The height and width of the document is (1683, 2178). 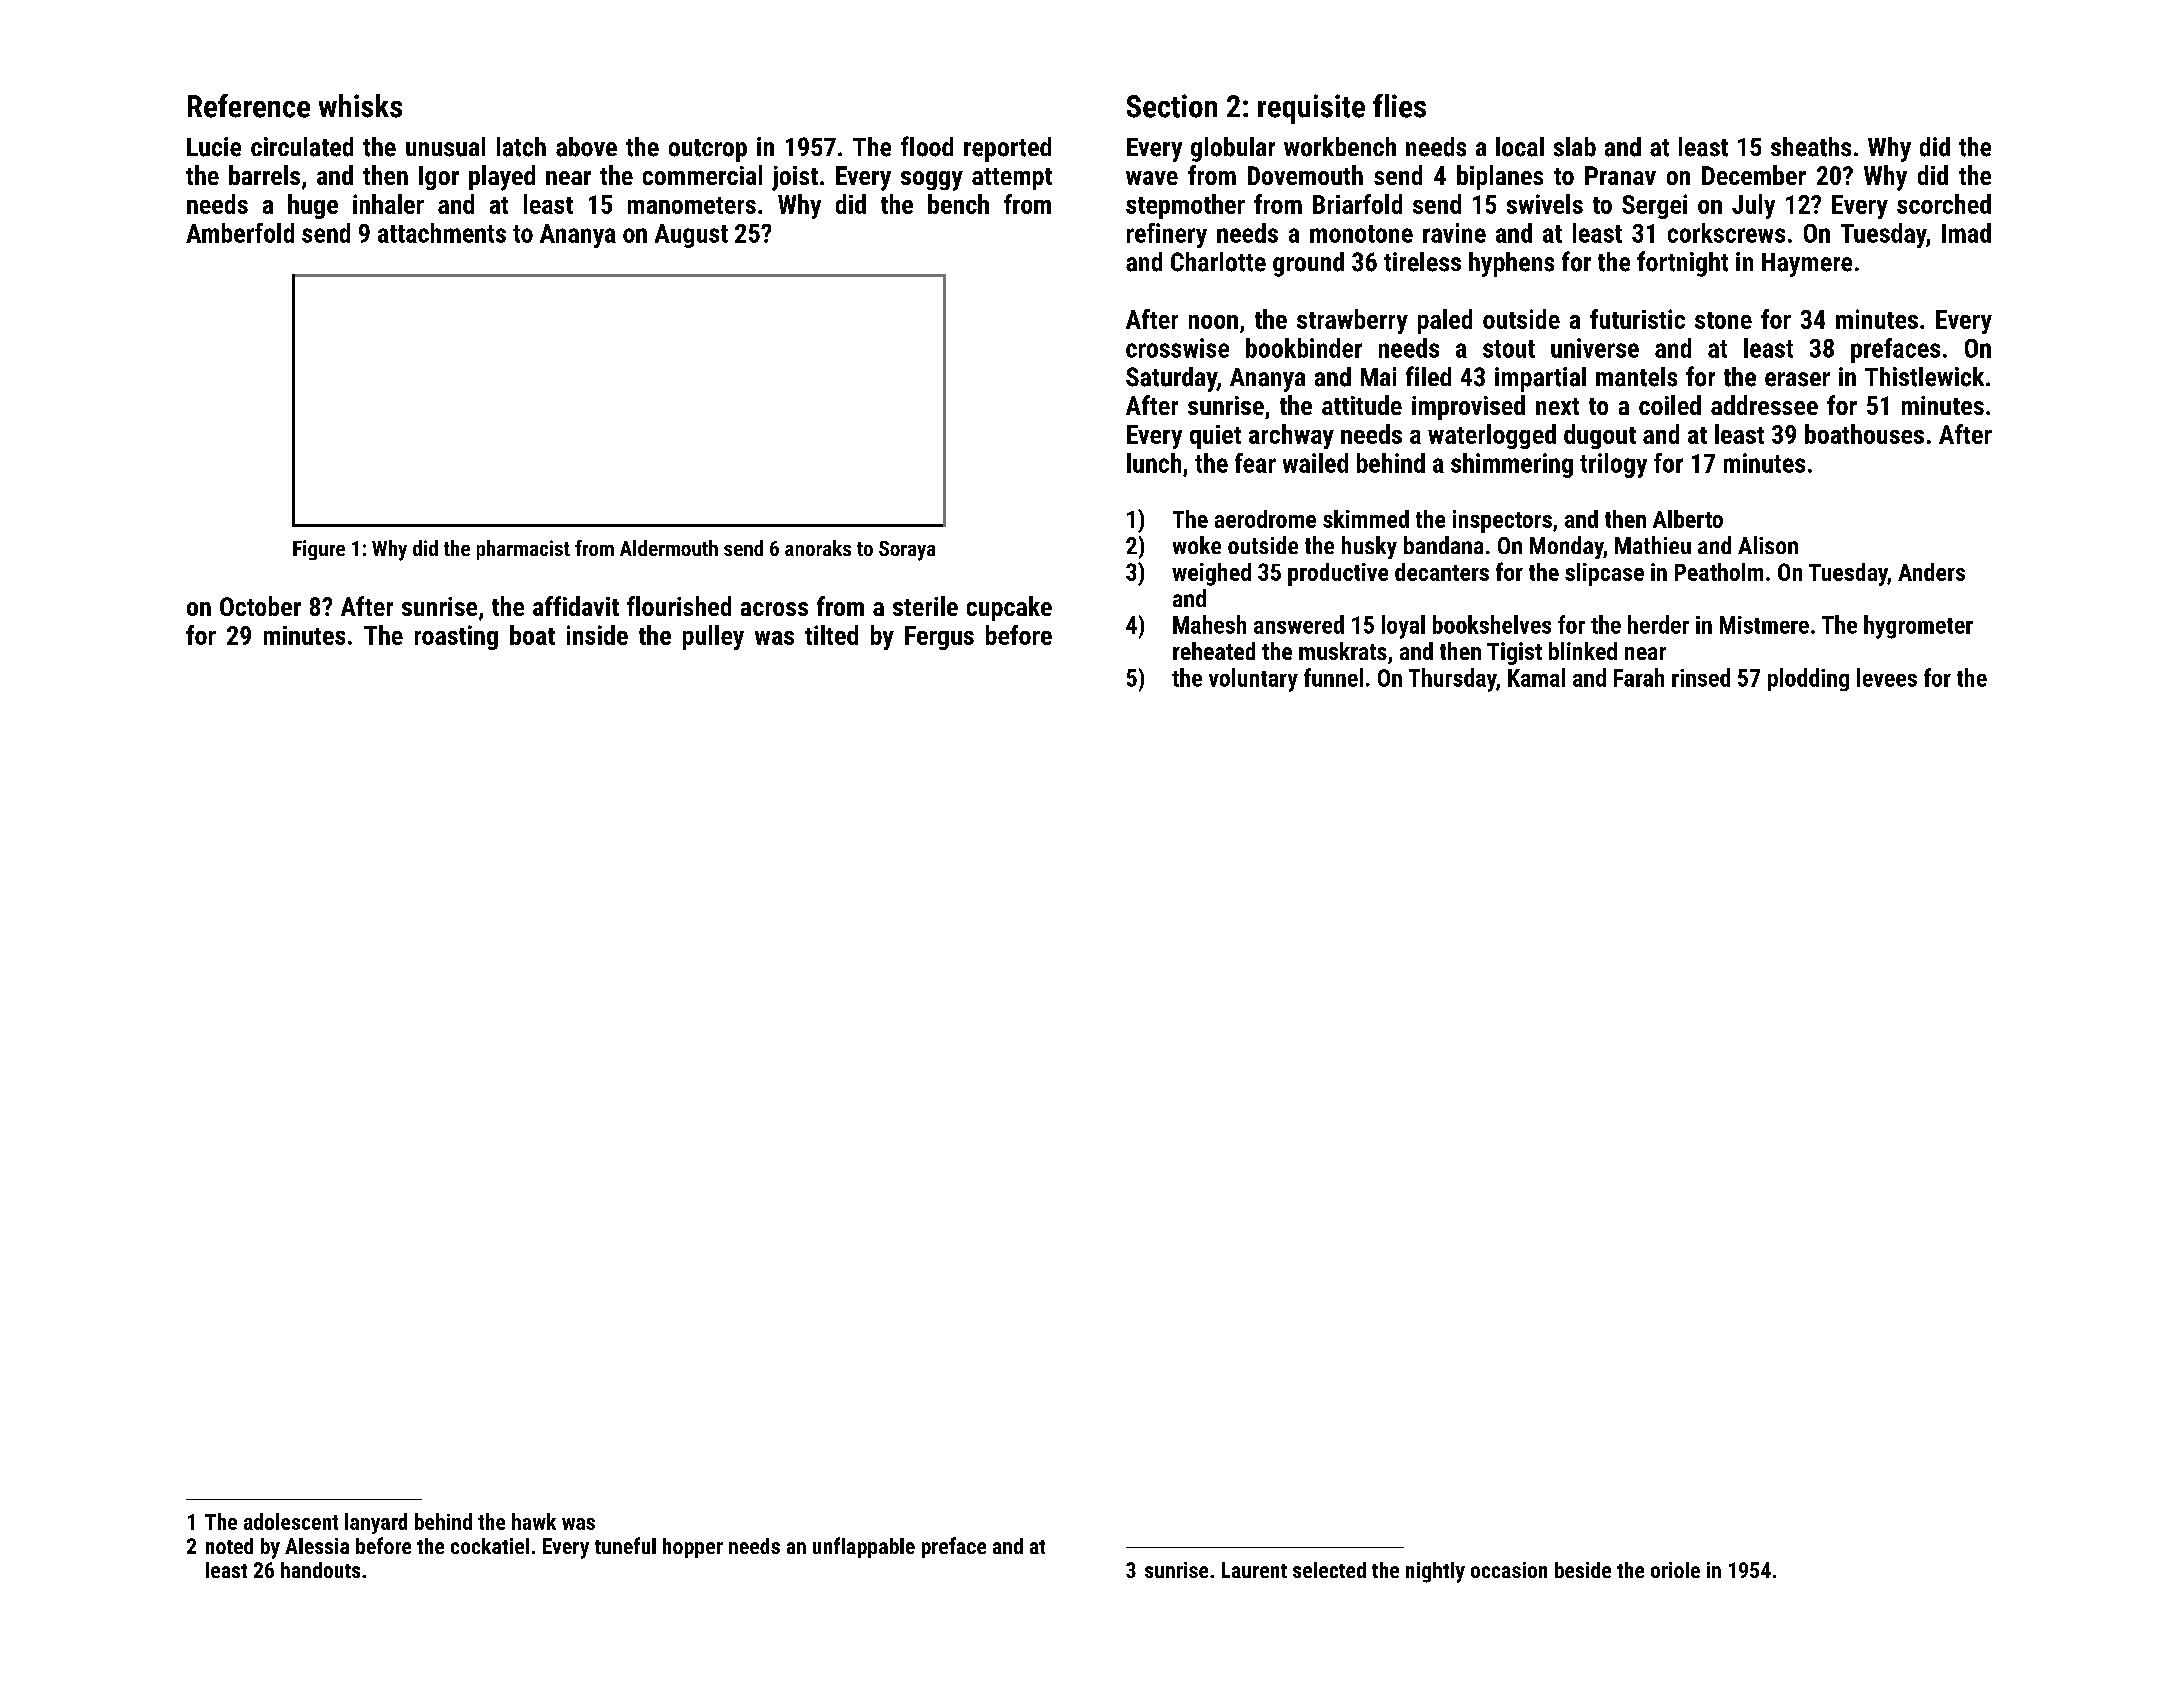 I want to click on voluntary, so click(x=1253, y=680).
